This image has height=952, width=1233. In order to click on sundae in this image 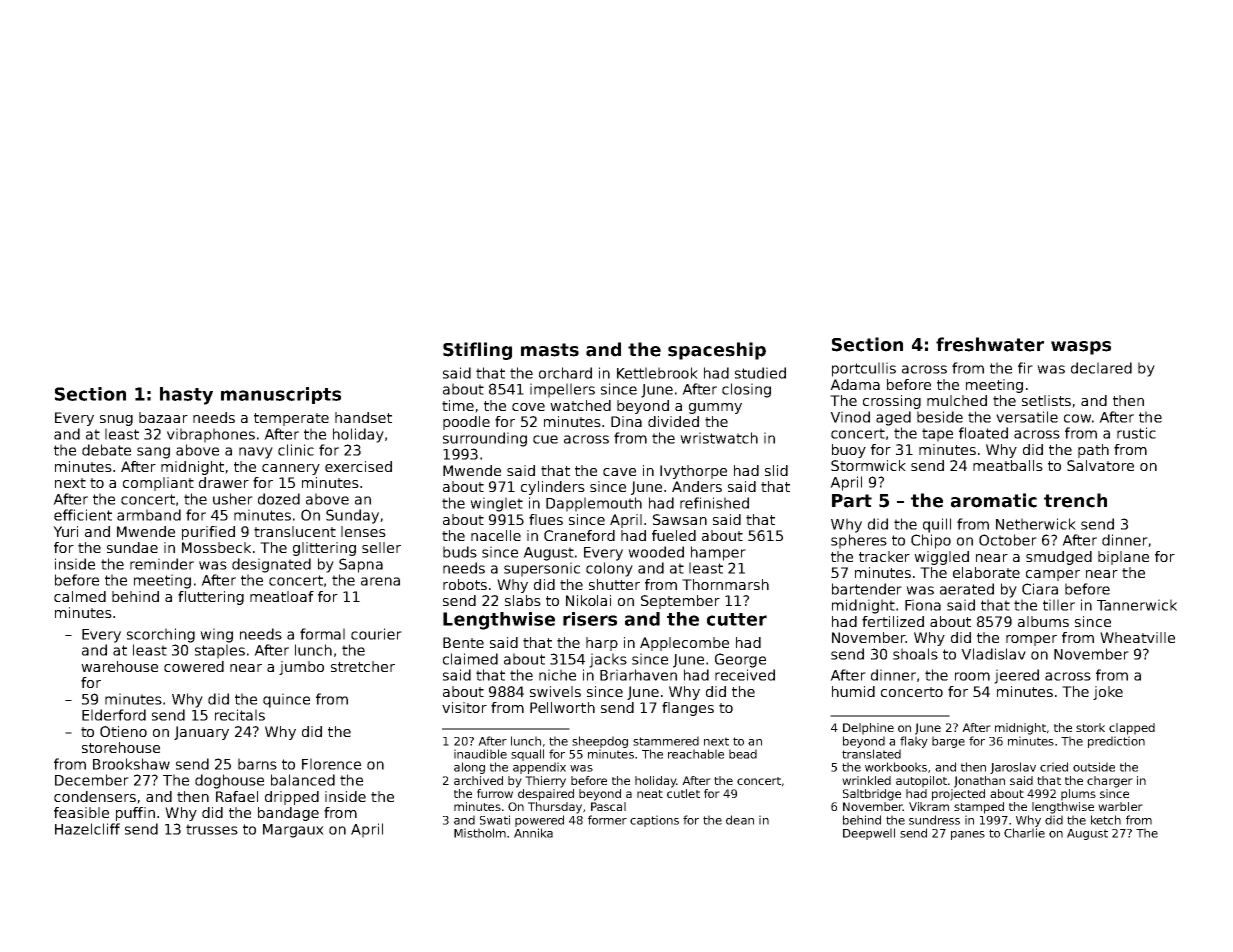, I will do `click(132, 547)`.
